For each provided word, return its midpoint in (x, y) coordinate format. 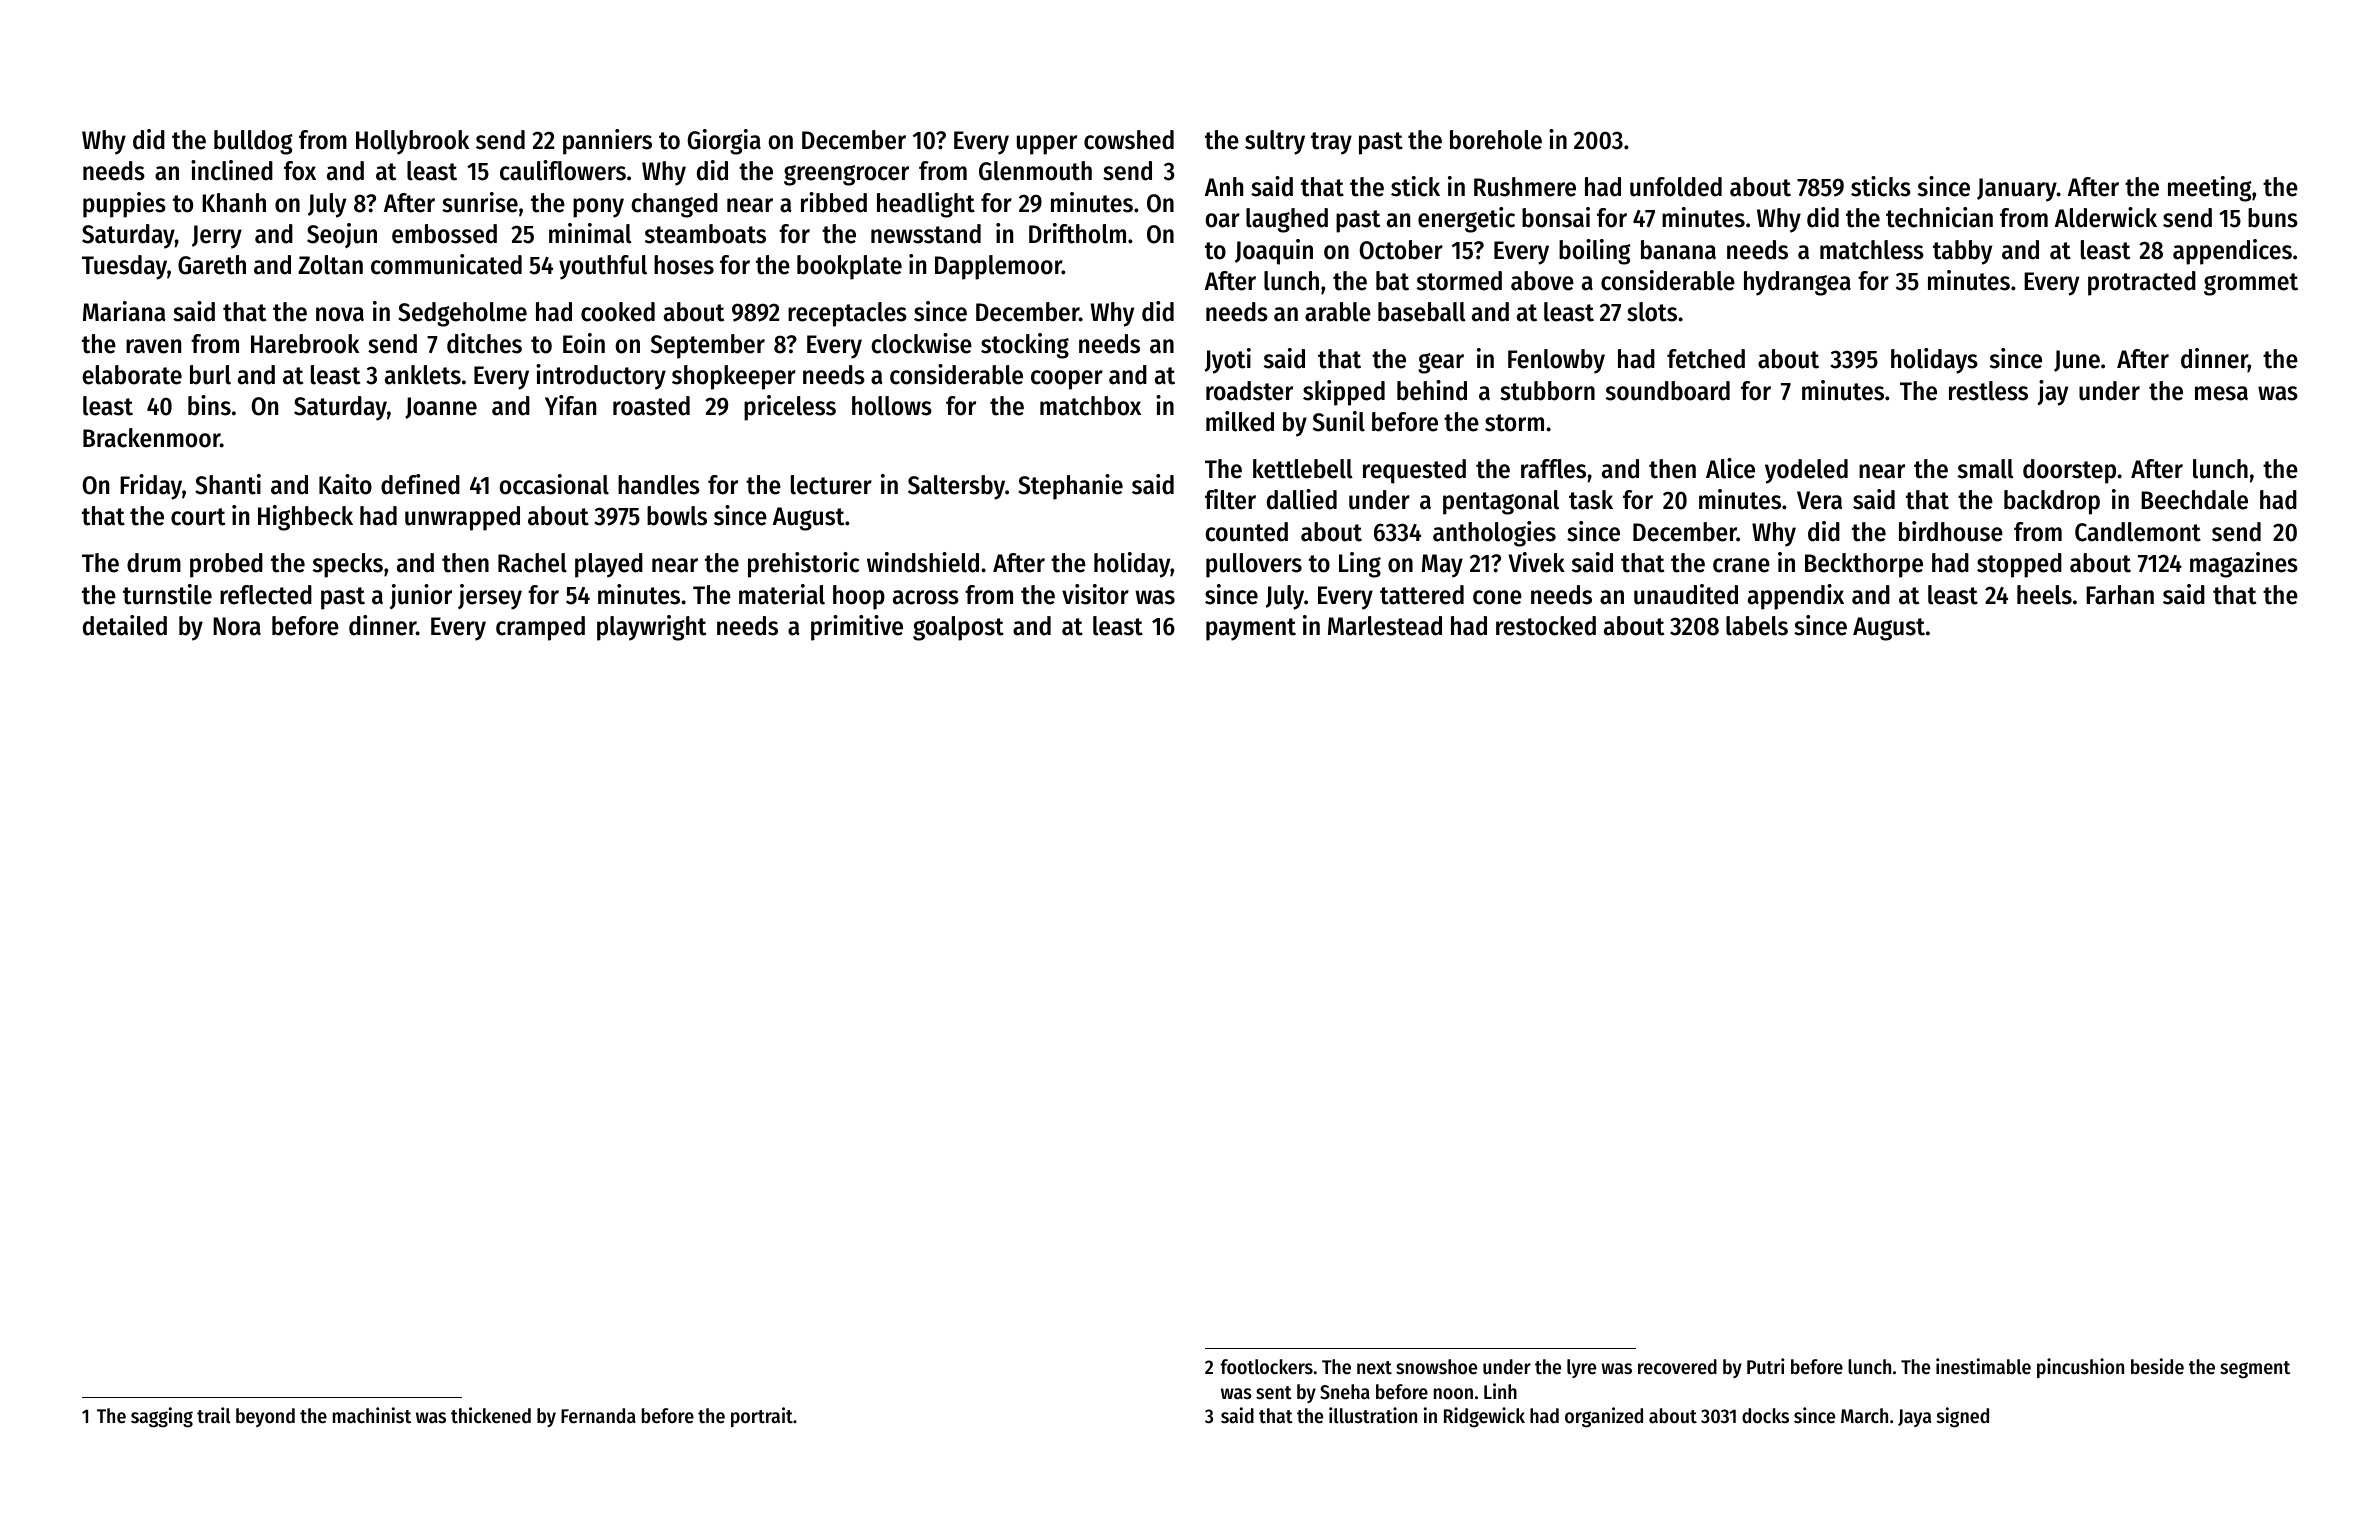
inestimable (1983, 1366)
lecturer (831, 485)
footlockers (1266, 1367)
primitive (857, 628)
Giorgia (724, 142)
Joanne (441, 408)
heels (2044, 595)
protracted (2142, 283)
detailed (125, 625)
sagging (162, 1417)
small (1986, 469)
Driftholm (1077, 233)
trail (214, 1415)
